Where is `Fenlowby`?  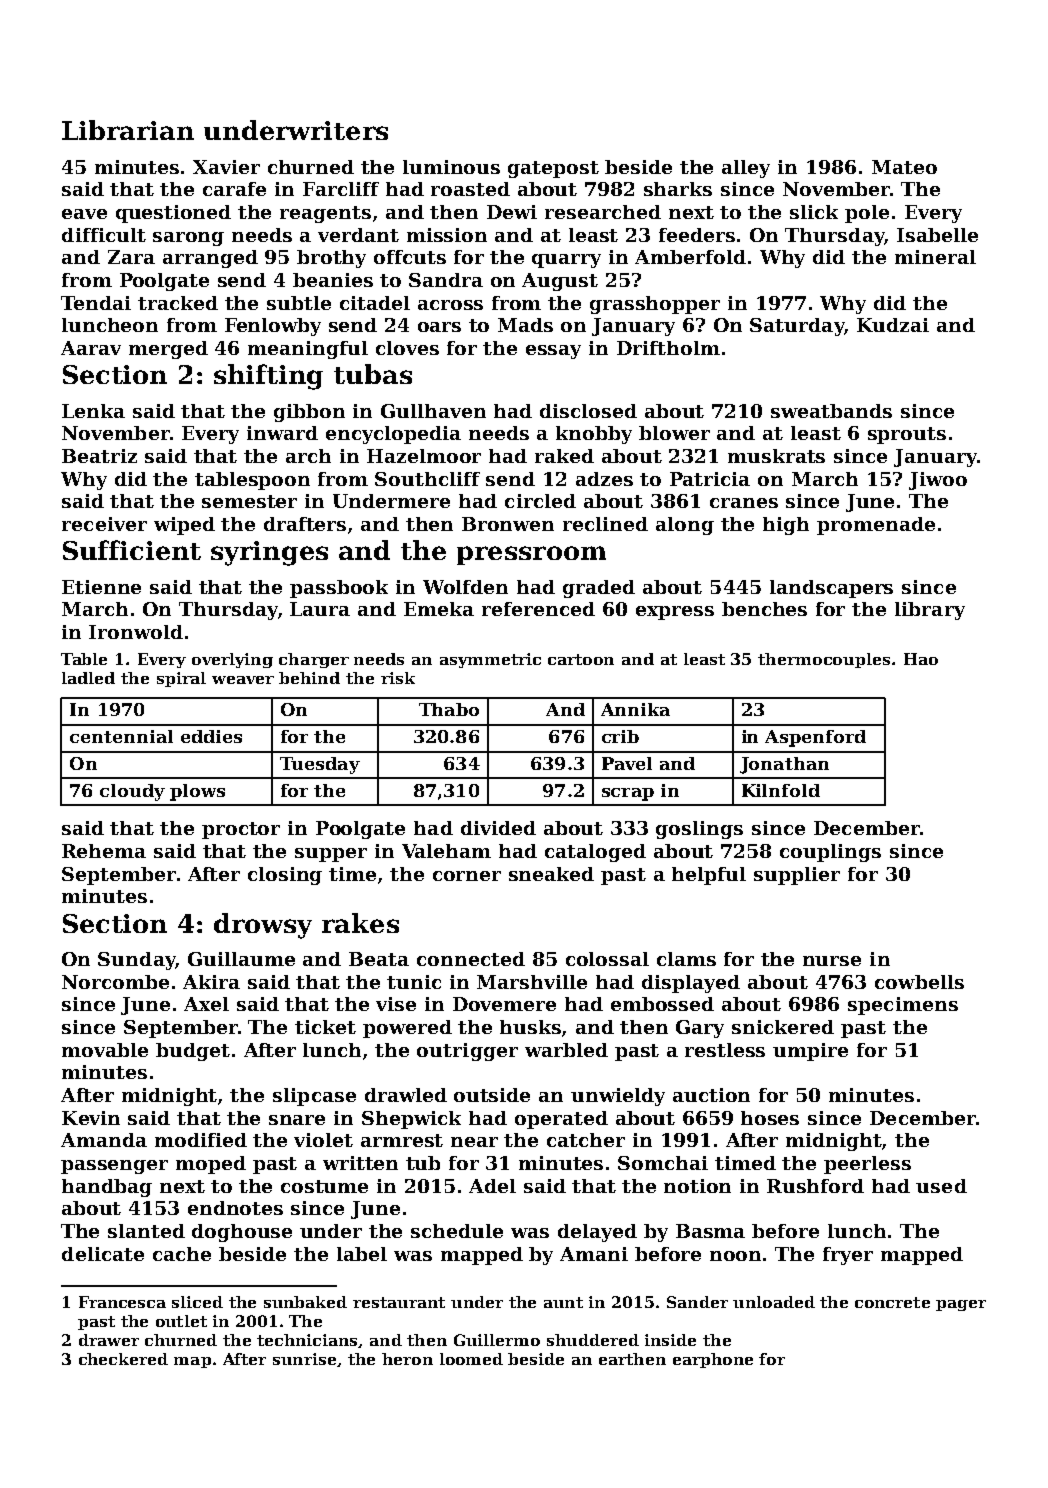 Fenlowby is located at coordinates (273, 327).
